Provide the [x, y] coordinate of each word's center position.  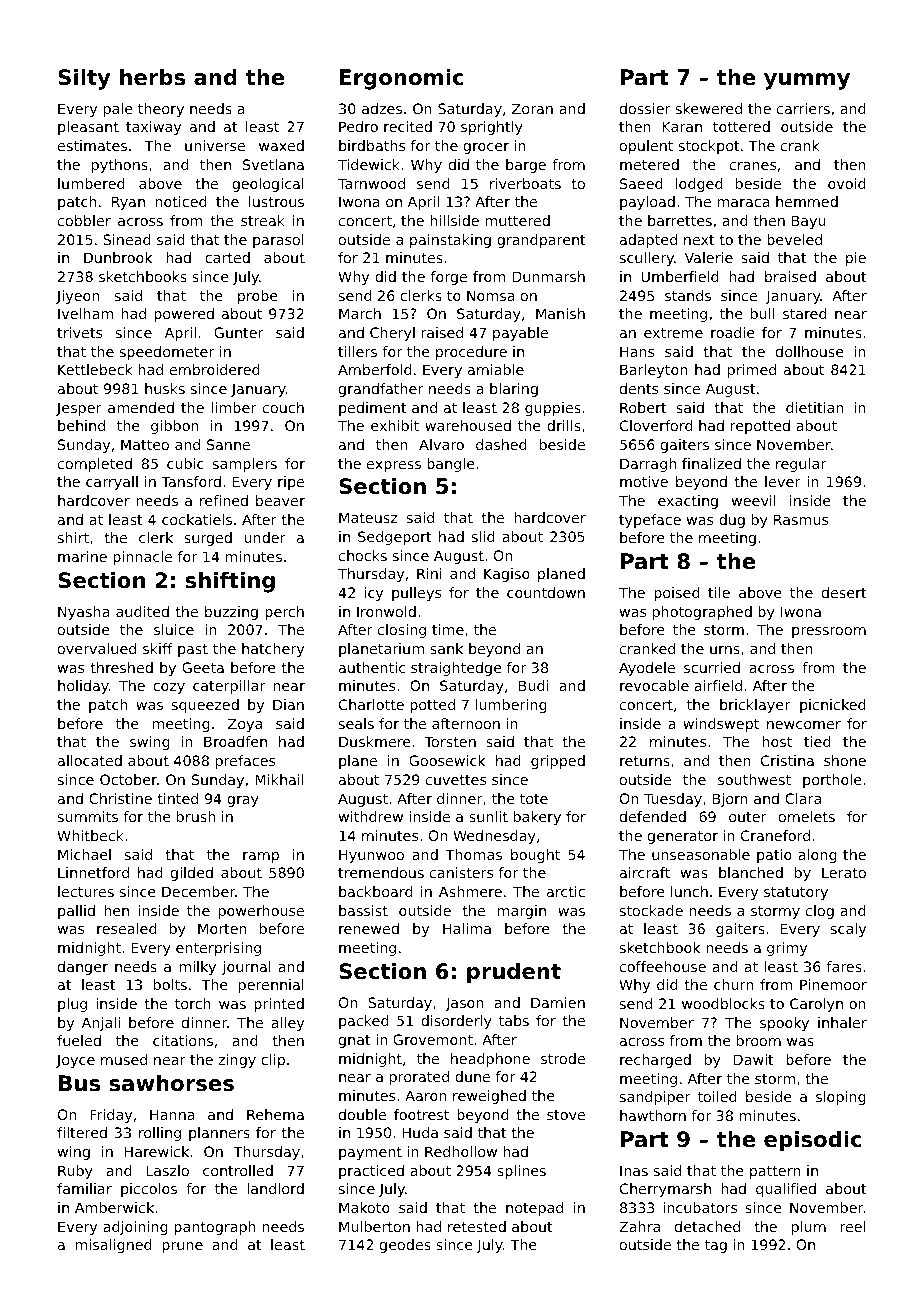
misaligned [114, 1246]
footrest [421, 1114]
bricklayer [755, 706]
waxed [281, 145]
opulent [646, 147]
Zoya [245, 725]
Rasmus [801, 519]
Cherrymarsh [665, 1190]
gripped [558, 762]
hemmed [807, 201]
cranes [753, 166]
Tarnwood [371, 183]
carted [227, 257]
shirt [73, 537]
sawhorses [171, 1083]
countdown [546, 592]
